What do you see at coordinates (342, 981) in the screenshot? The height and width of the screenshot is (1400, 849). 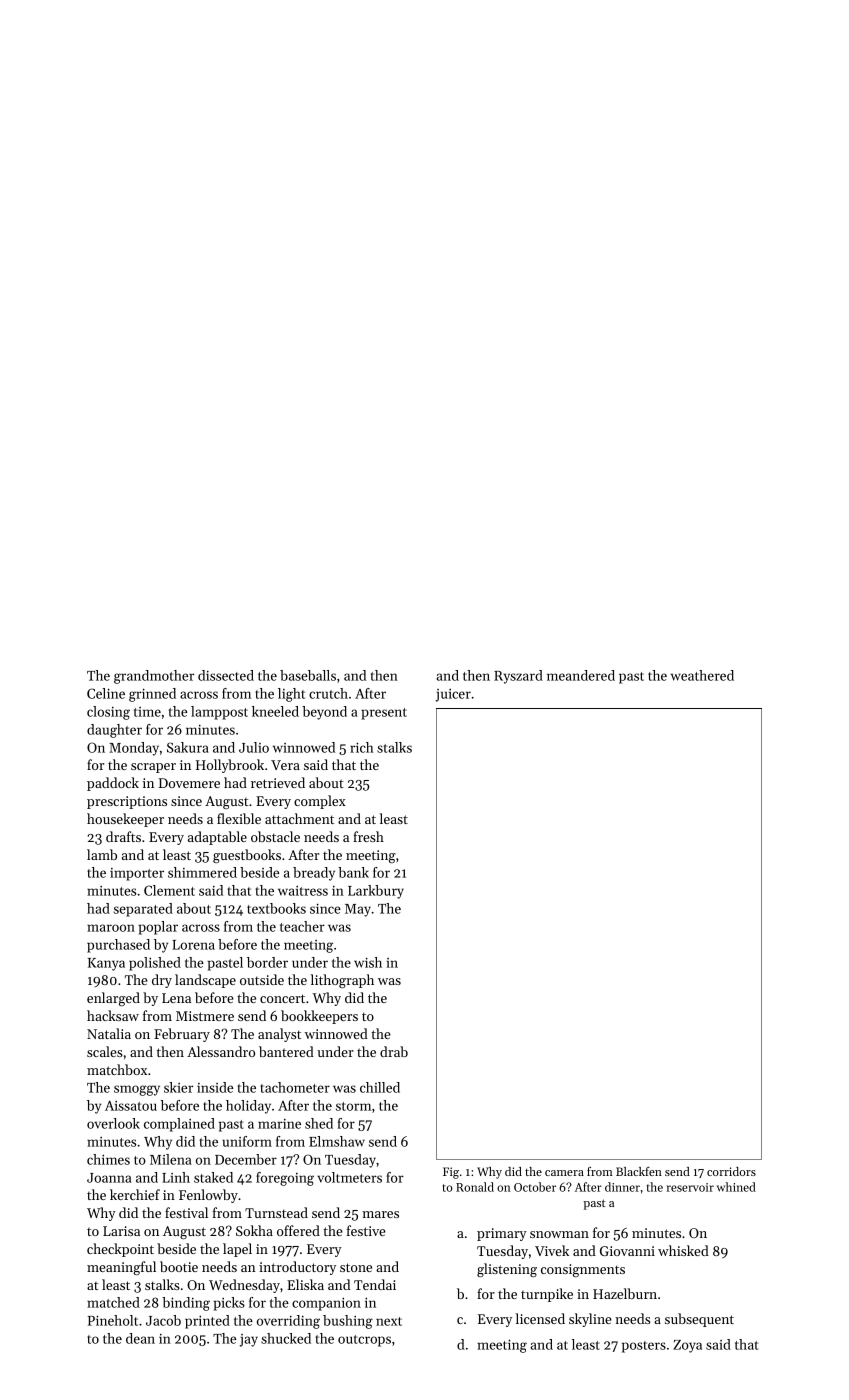 I see `lithograph` at bounding box center [342, 981].
